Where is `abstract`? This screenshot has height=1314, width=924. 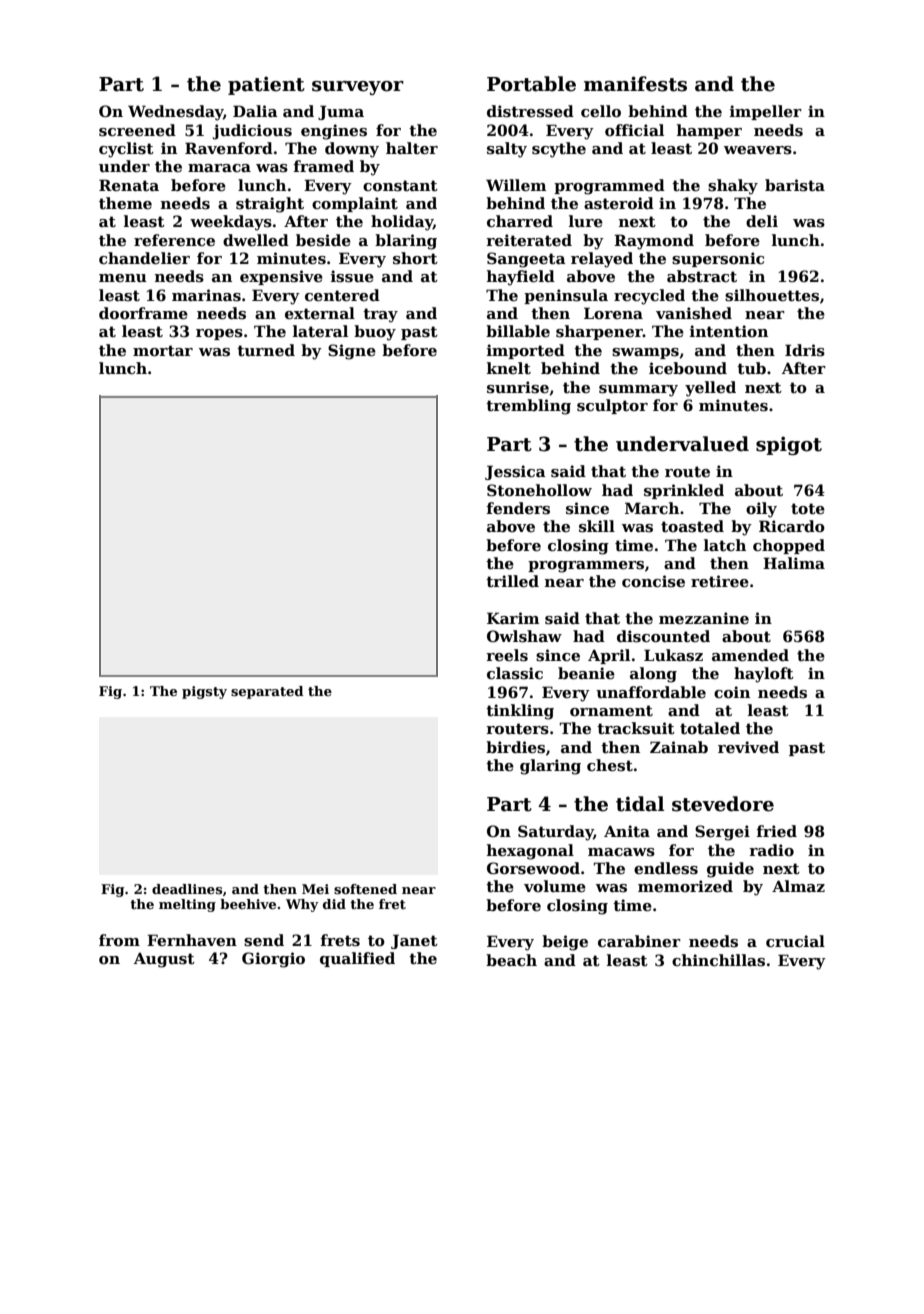
abstract is located at coordinates (702, 276).
